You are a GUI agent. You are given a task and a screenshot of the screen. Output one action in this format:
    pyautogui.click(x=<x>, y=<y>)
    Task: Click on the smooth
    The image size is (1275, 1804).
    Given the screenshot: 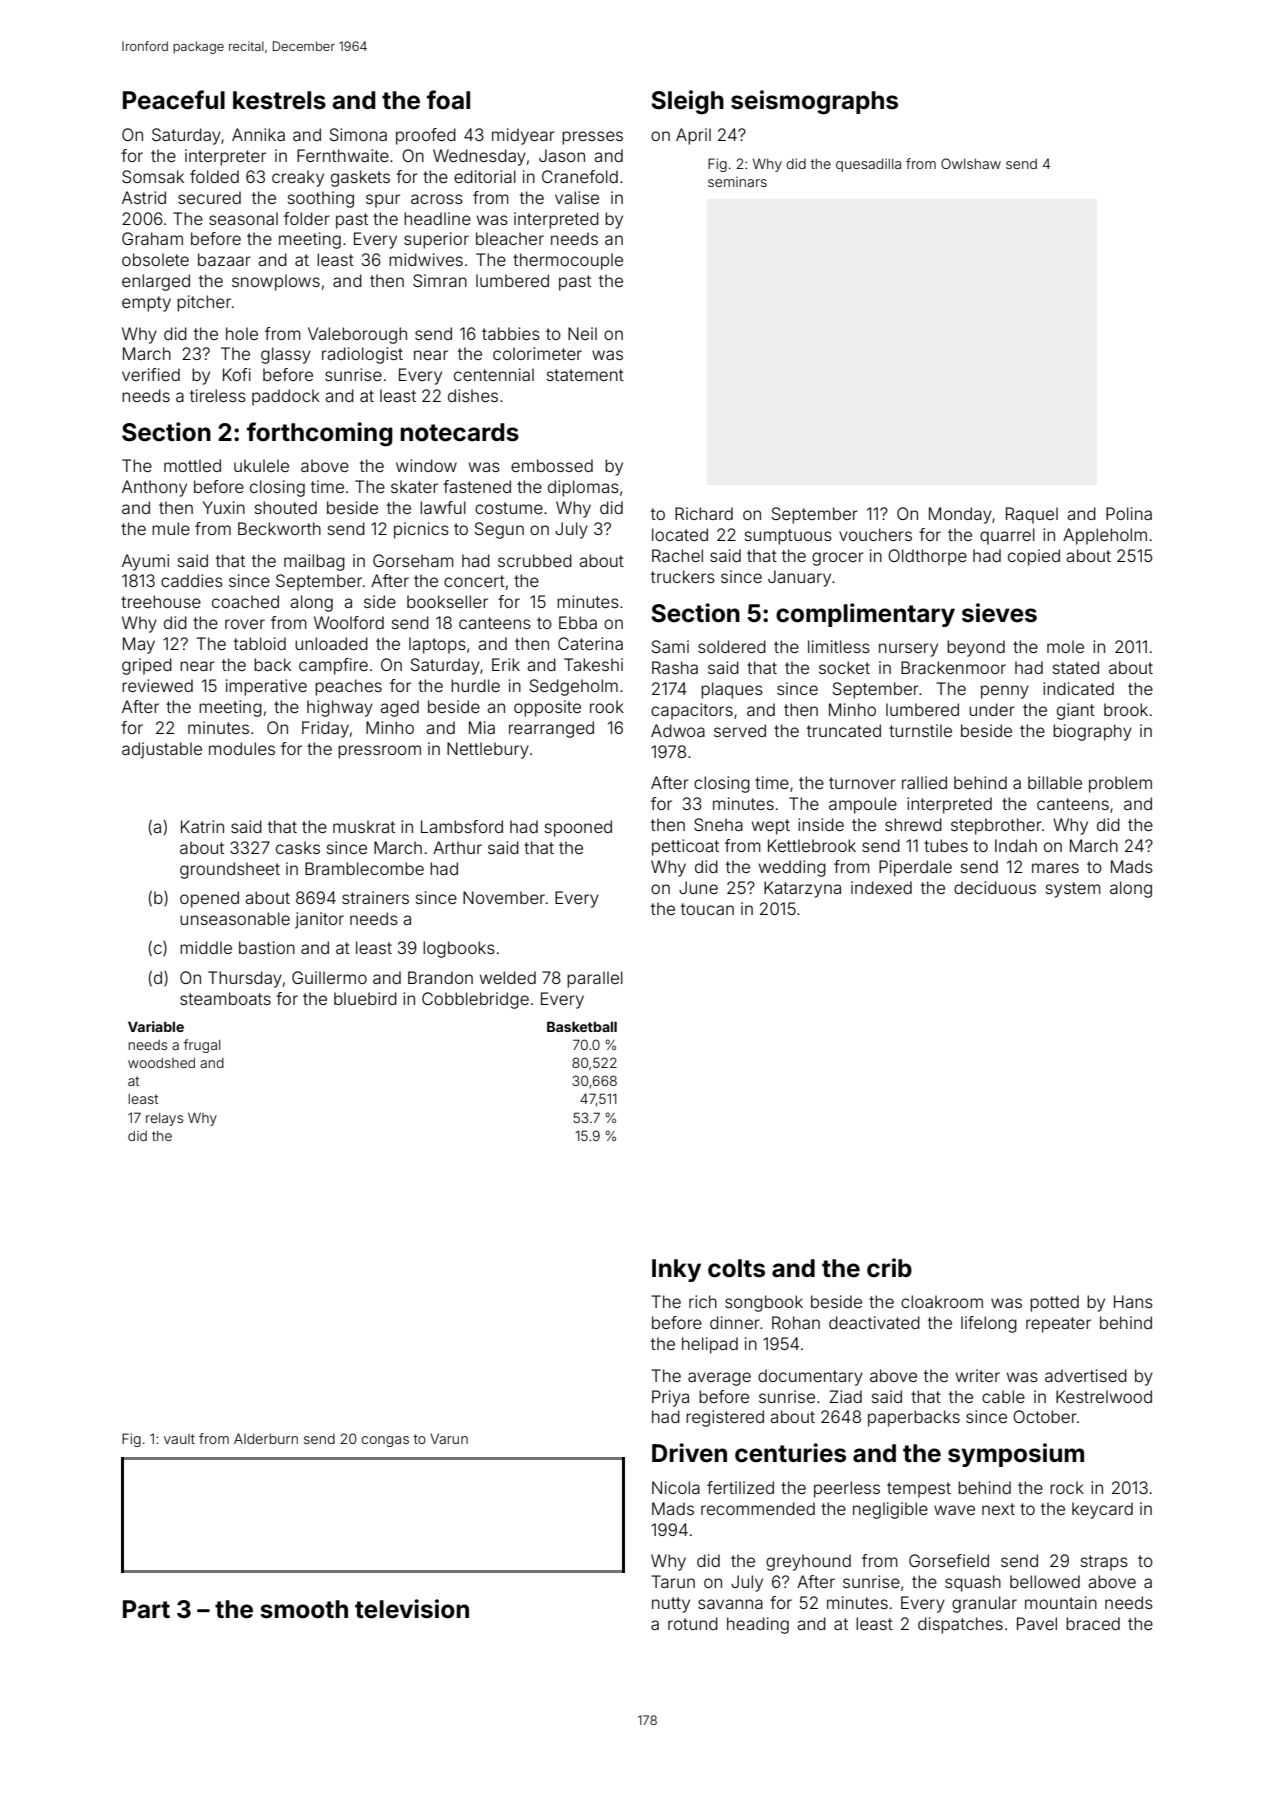 What is the action you would take?
    pyautogui.click(x=304, y=1609)
